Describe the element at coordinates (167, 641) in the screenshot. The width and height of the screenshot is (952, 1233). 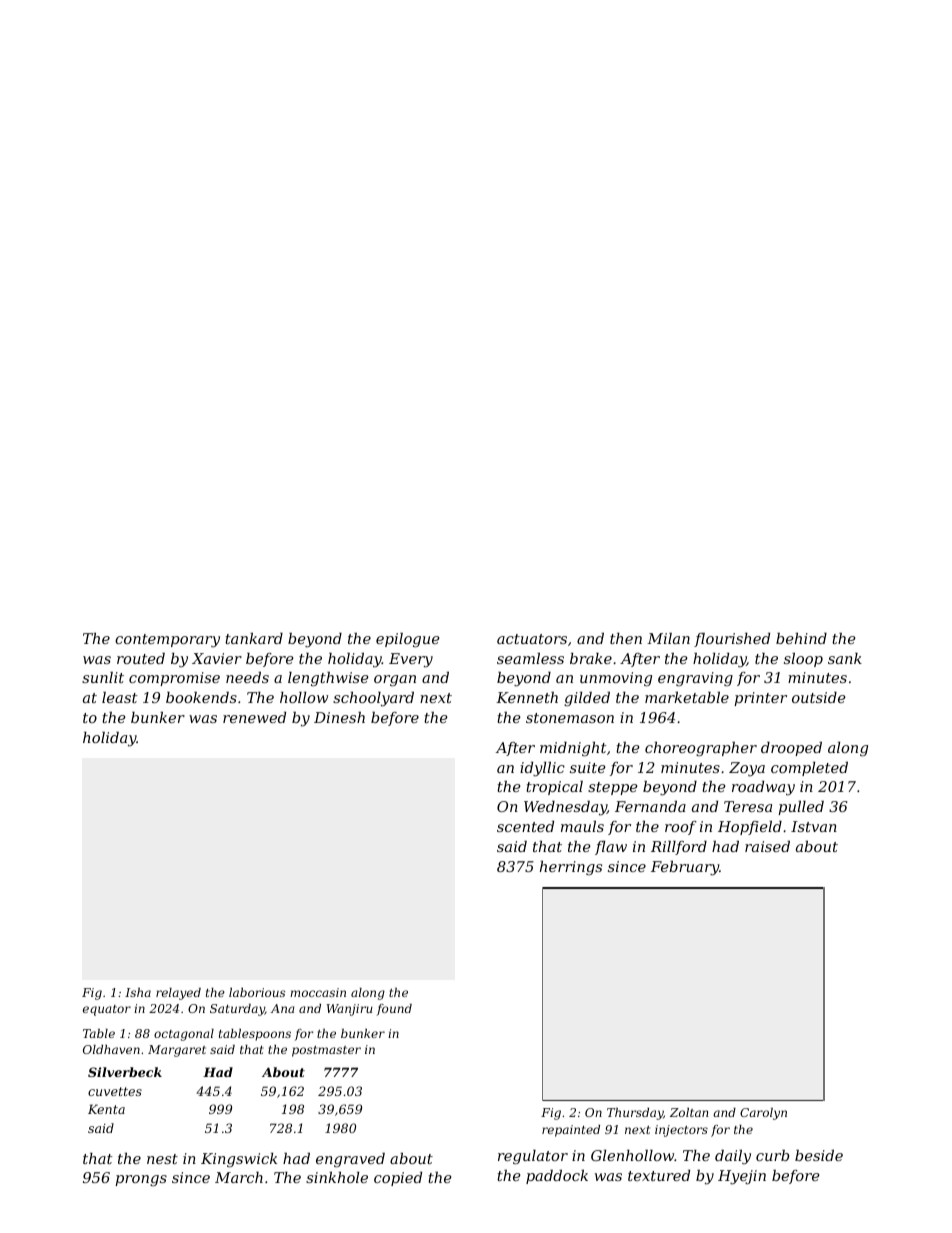
I see `contemporary` at that location.
